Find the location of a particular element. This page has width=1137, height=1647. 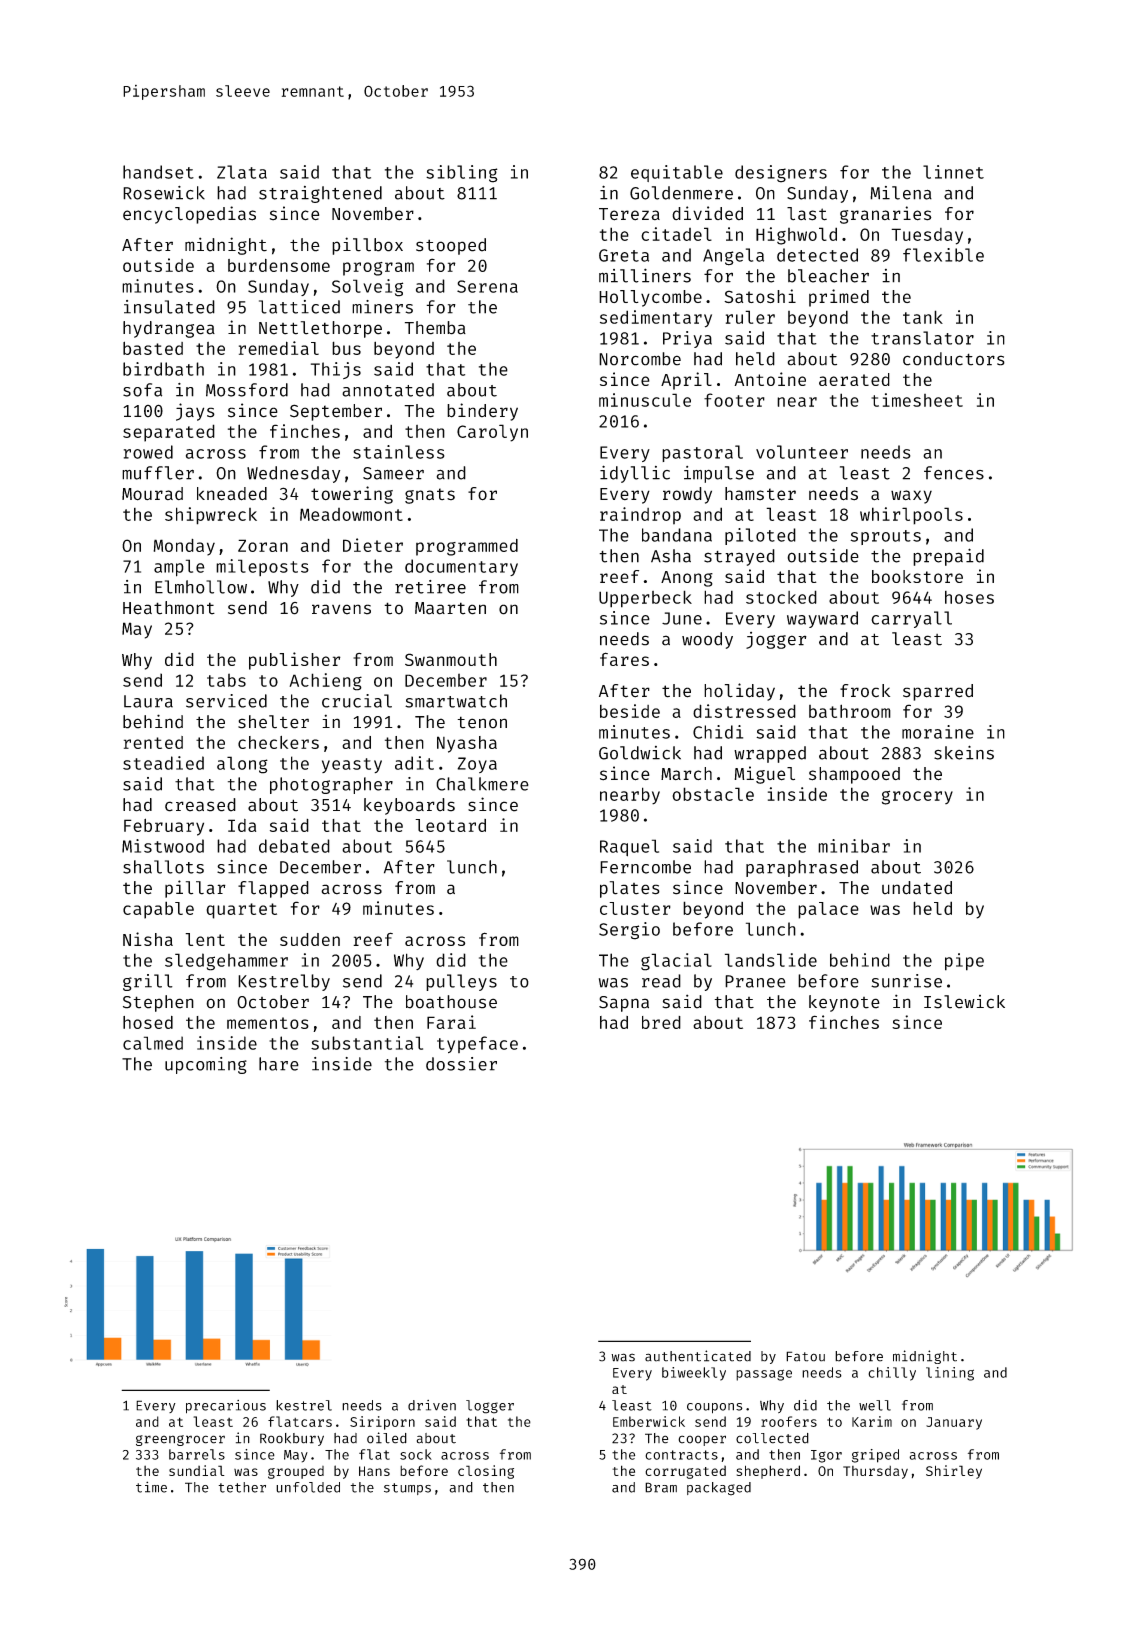

plates is located at coordinates (630, 889).
